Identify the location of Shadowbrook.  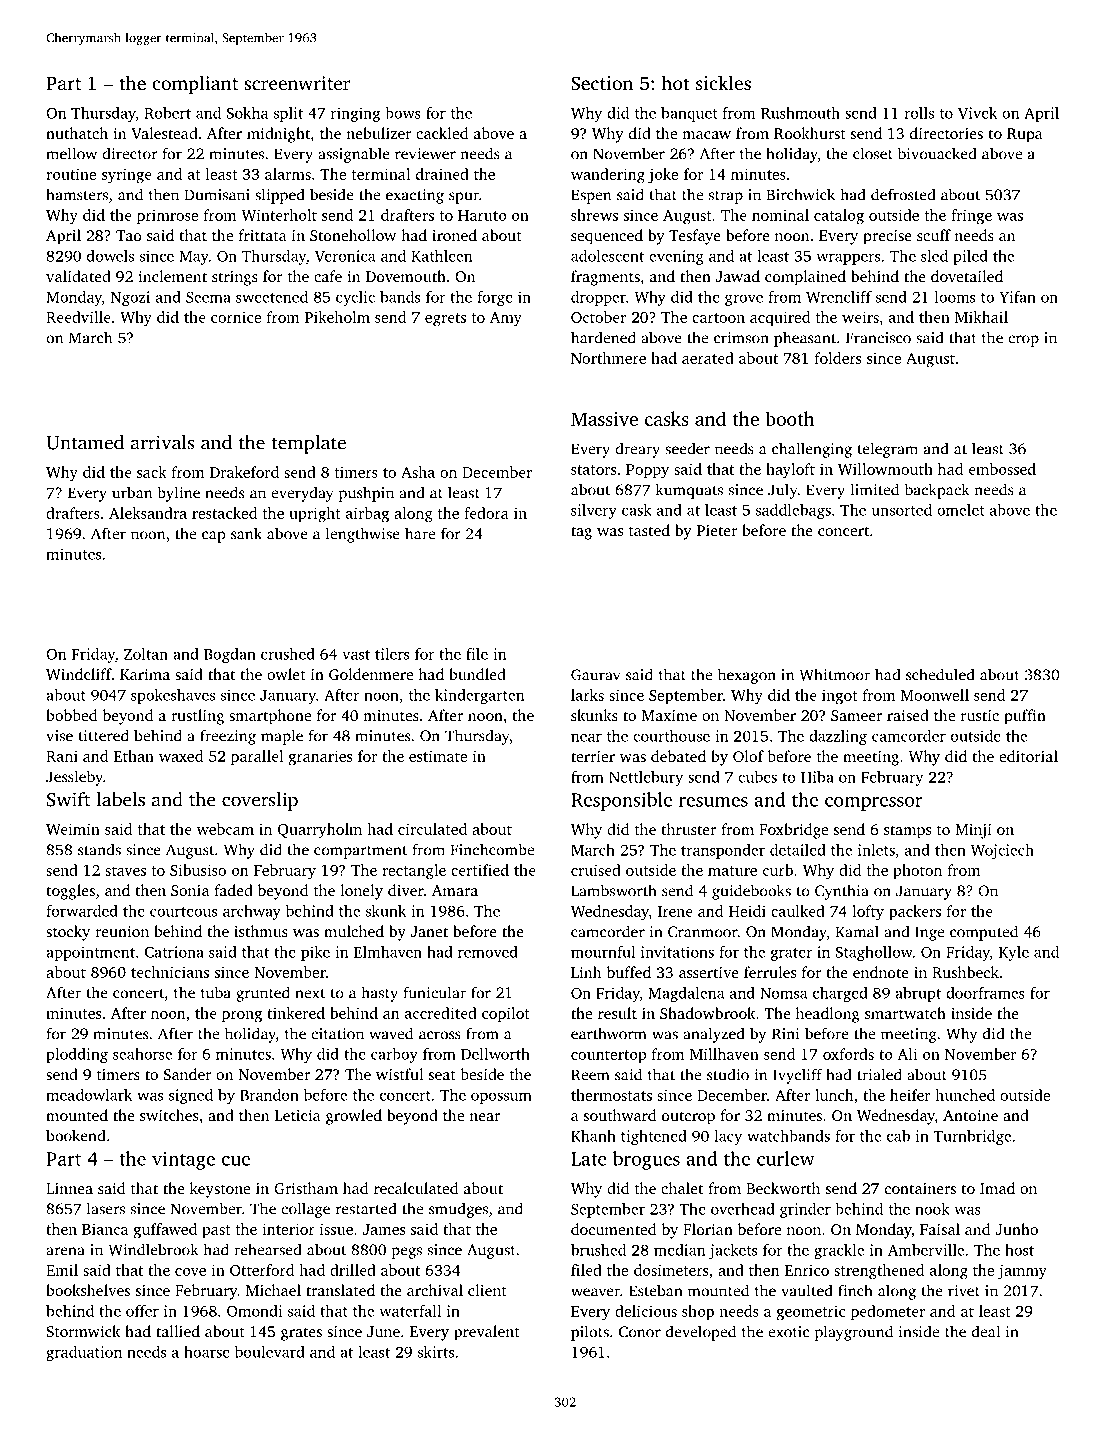
(707, 1013).
